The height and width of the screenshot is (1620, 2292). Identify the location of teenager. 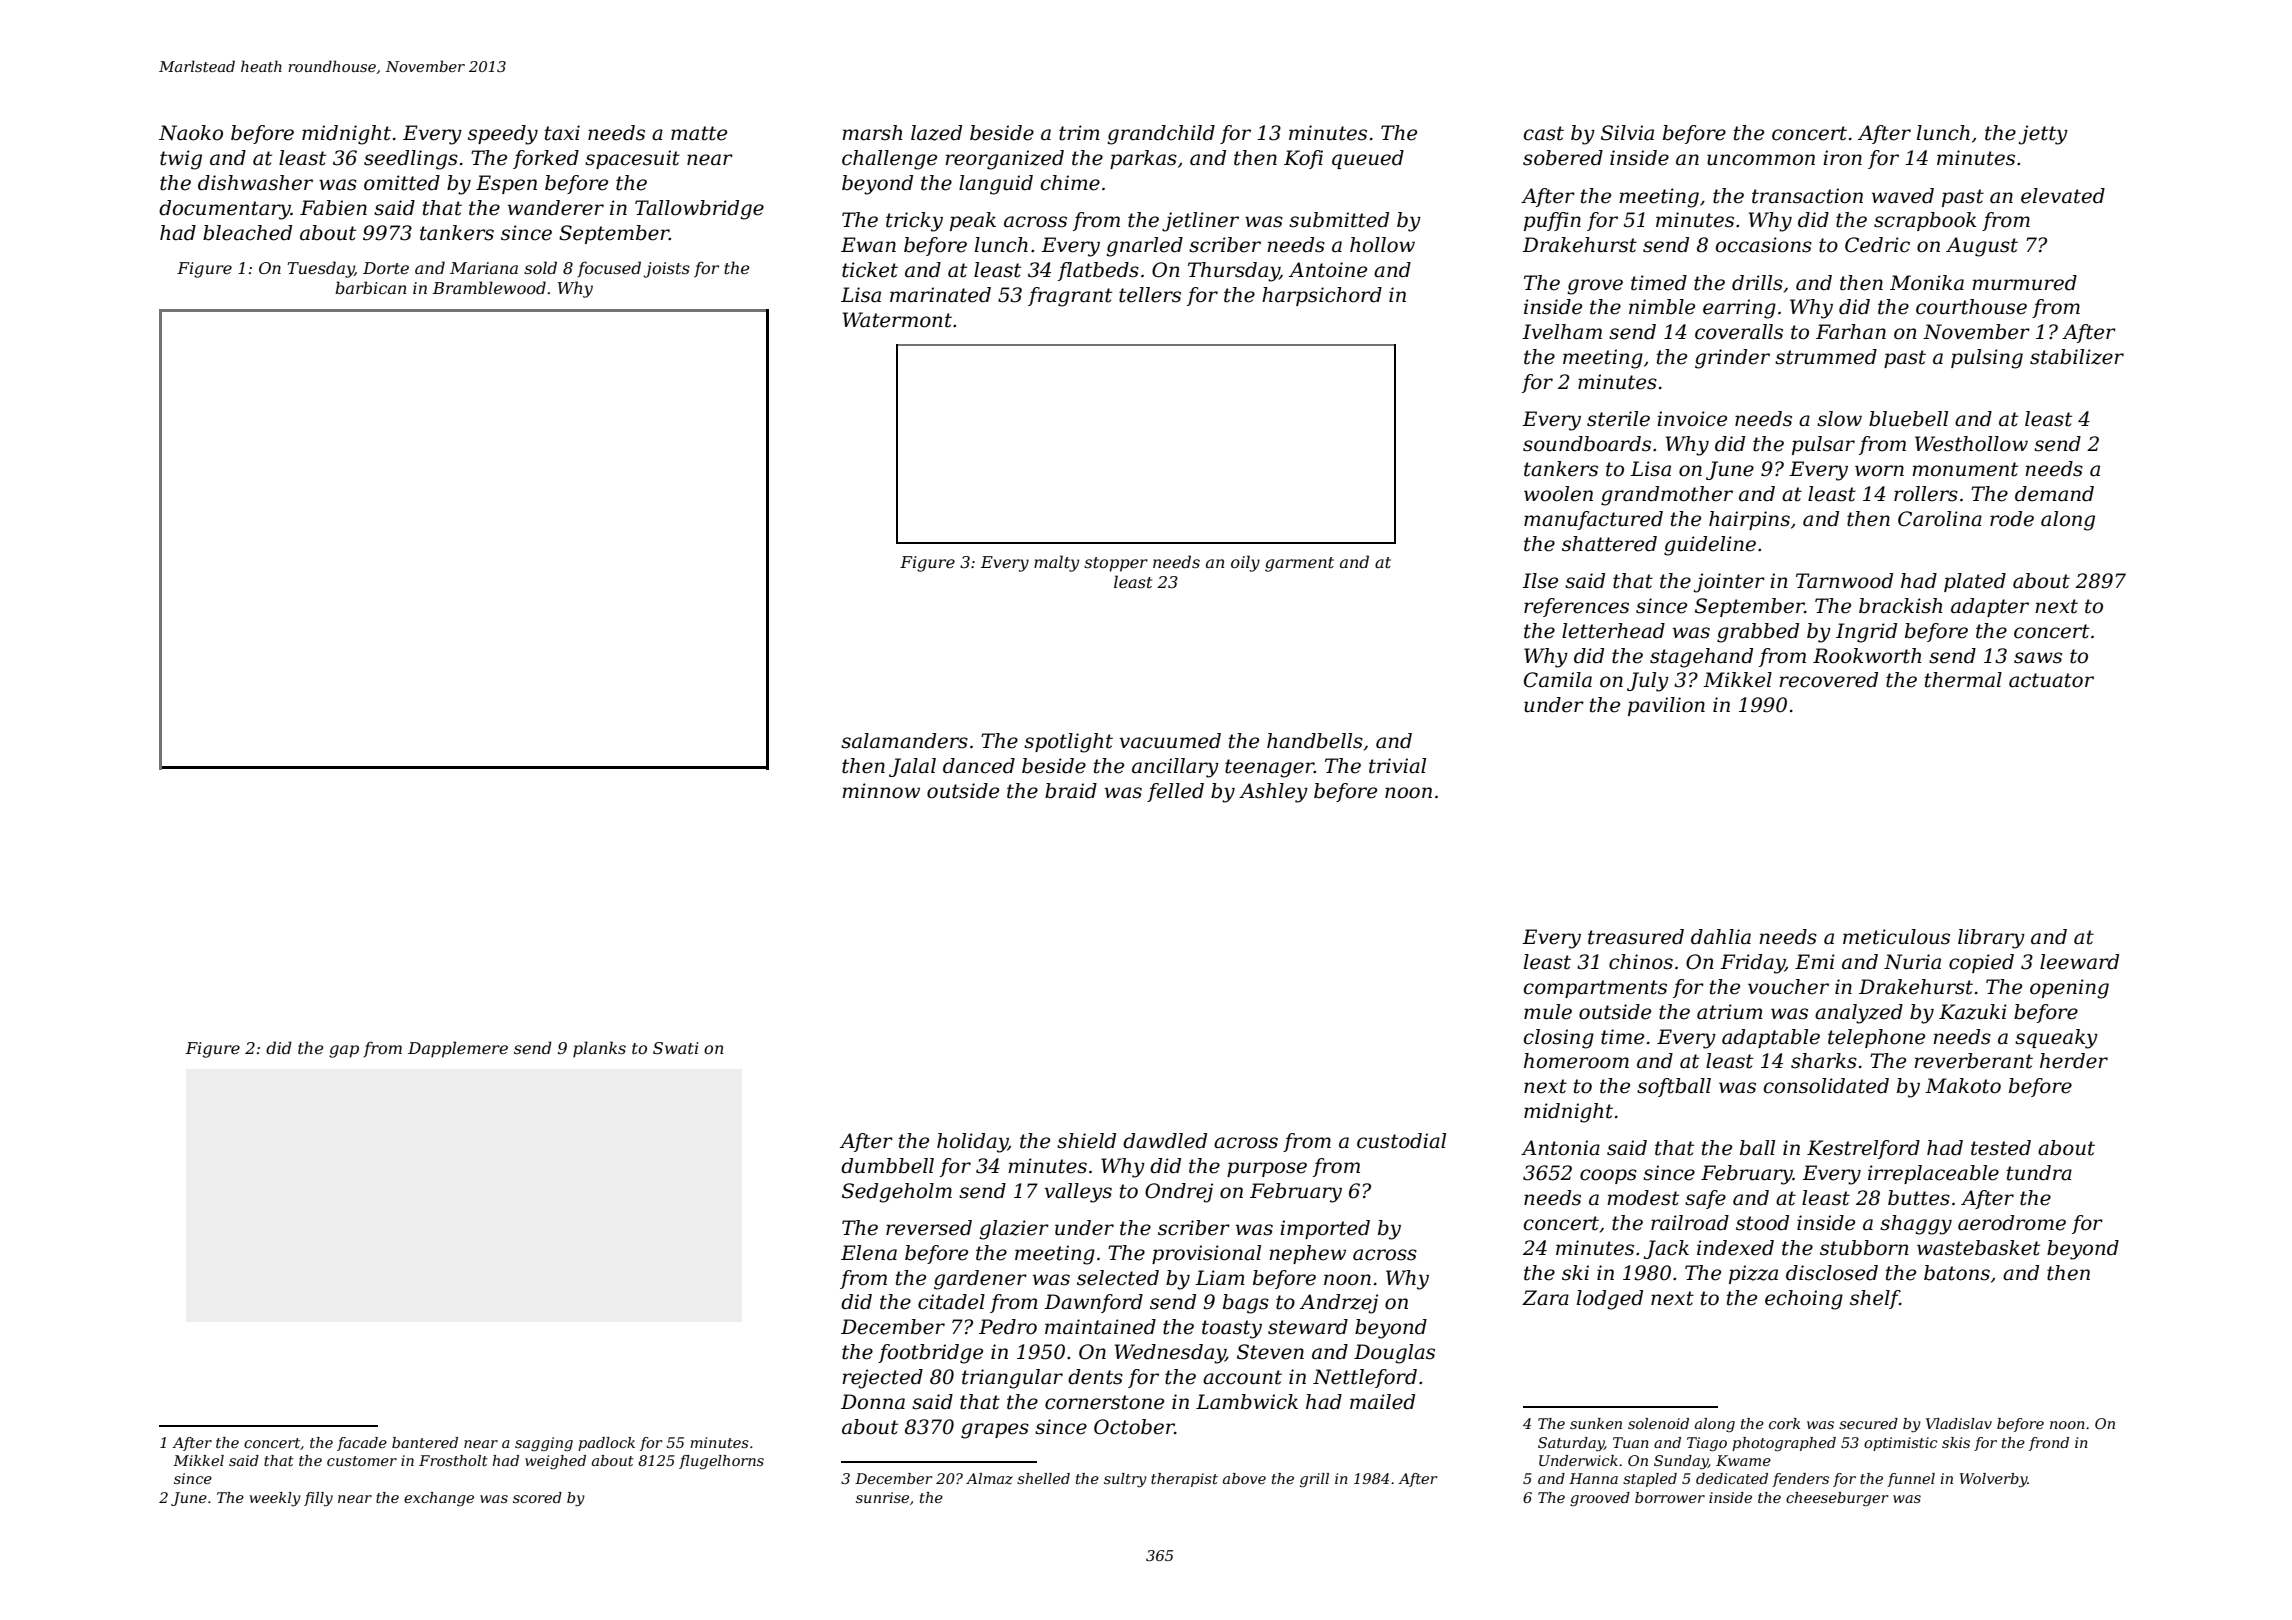
(1269, 768).
